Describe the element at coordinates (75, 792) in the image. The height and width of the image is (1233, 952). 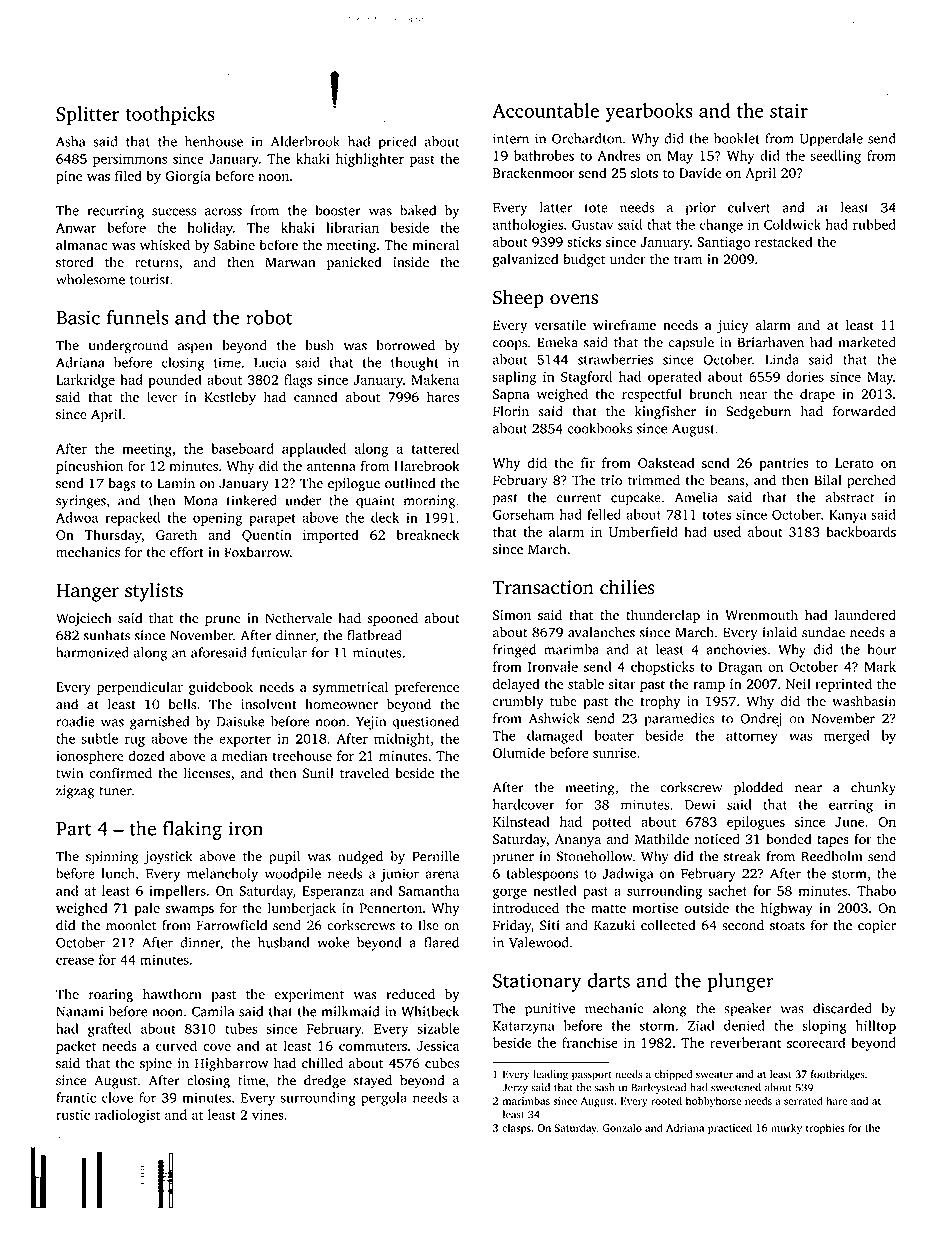
I see `zigzag` at that location.
